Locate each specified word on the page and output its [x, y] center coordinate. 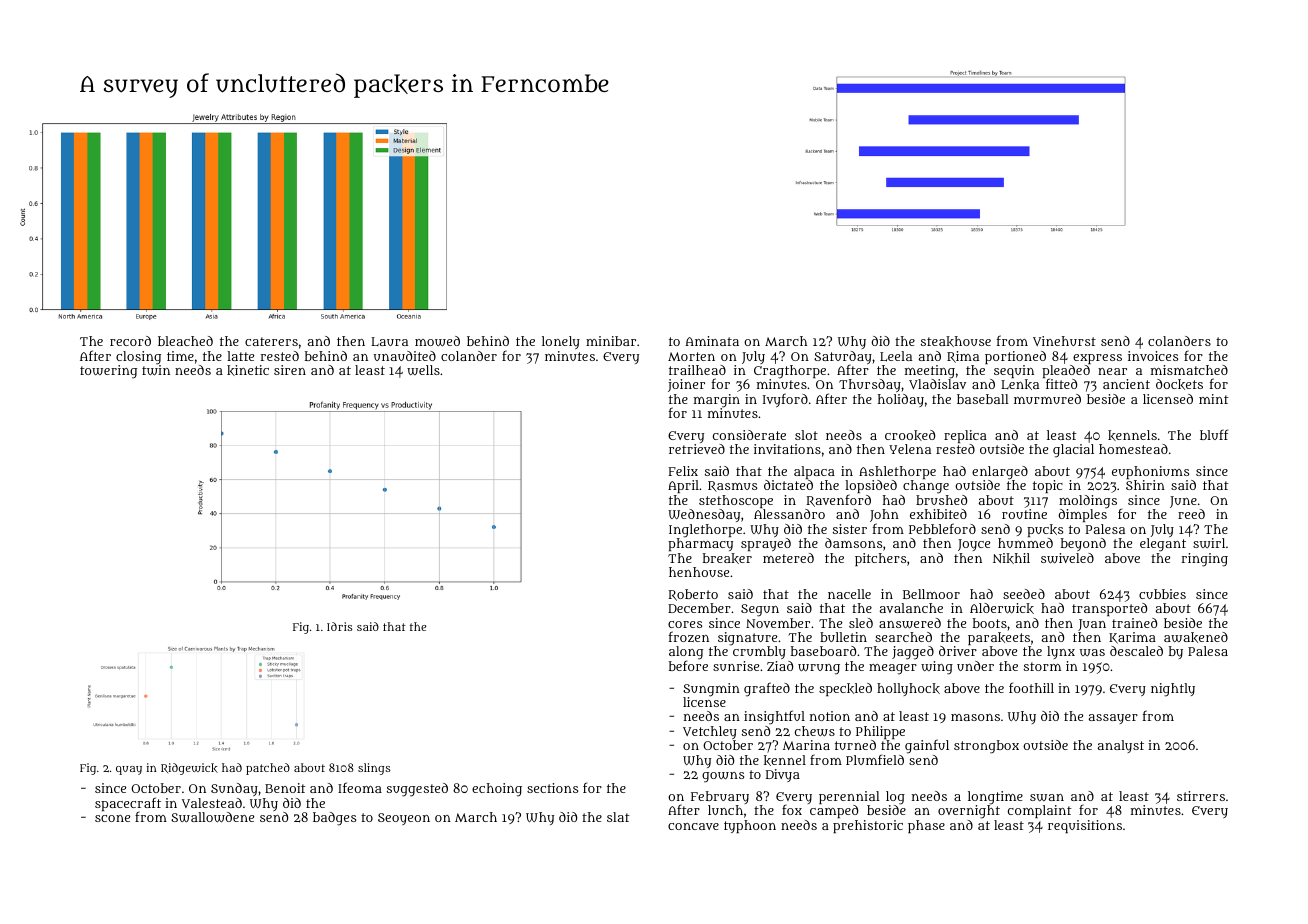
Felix [683, 471]
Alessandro [789, 514]
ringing [1205, 560]
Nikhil [1011, 558]
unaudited [405, 356]
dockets [1179, 384]
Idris [339, 626]
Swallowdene [212, 817]
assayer [1113, 719]
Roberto [693, 595]
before [688, 666]
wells [423, 370]
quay [129, 770]
